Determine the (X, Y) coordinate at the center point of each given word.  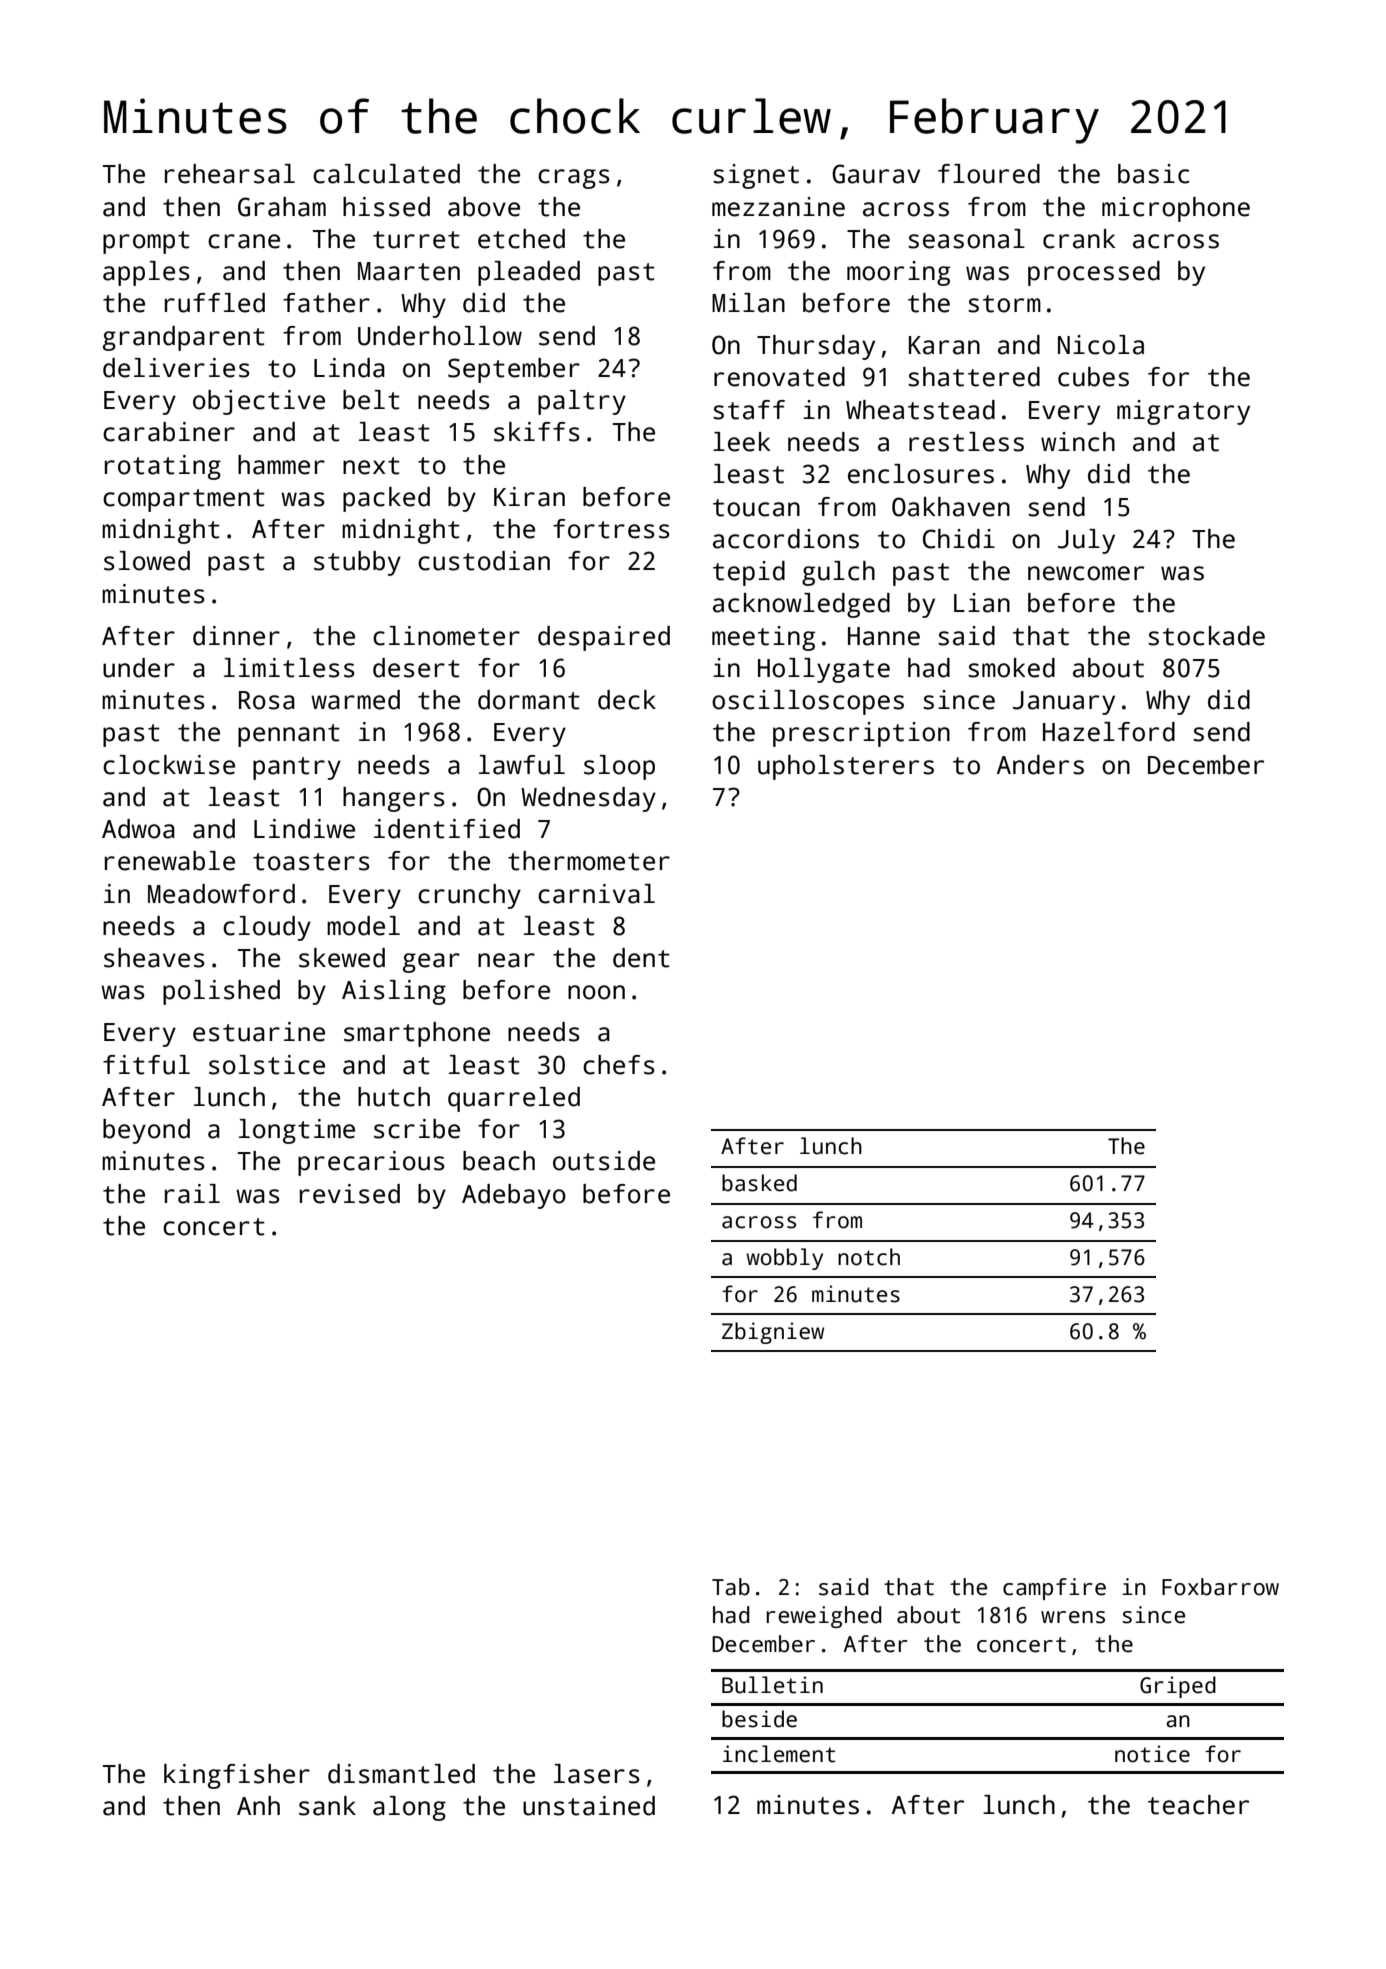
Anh (258, 1805)
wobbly (784, 1259)
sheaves (154, 958)
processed (1094, 273)
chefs (619, 1065)
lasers (597, 1774)
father (326, 303)
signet (756, 176)
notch (869, 1257)
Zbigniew (773, 1333)
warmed (355, 700)
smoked (1011, 668)
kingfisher (237, 1776)
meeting (763, 638)
